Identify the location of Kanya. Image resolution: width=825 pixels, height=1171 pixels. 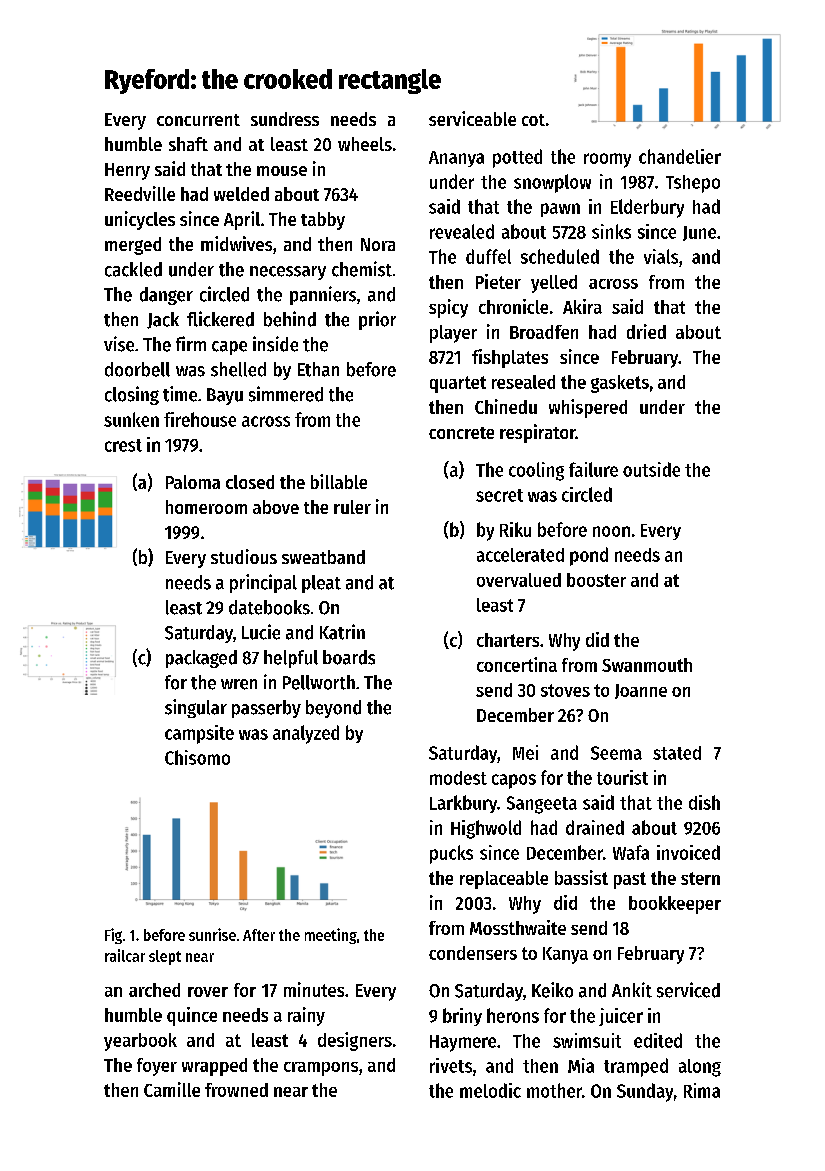
(565, 955).
